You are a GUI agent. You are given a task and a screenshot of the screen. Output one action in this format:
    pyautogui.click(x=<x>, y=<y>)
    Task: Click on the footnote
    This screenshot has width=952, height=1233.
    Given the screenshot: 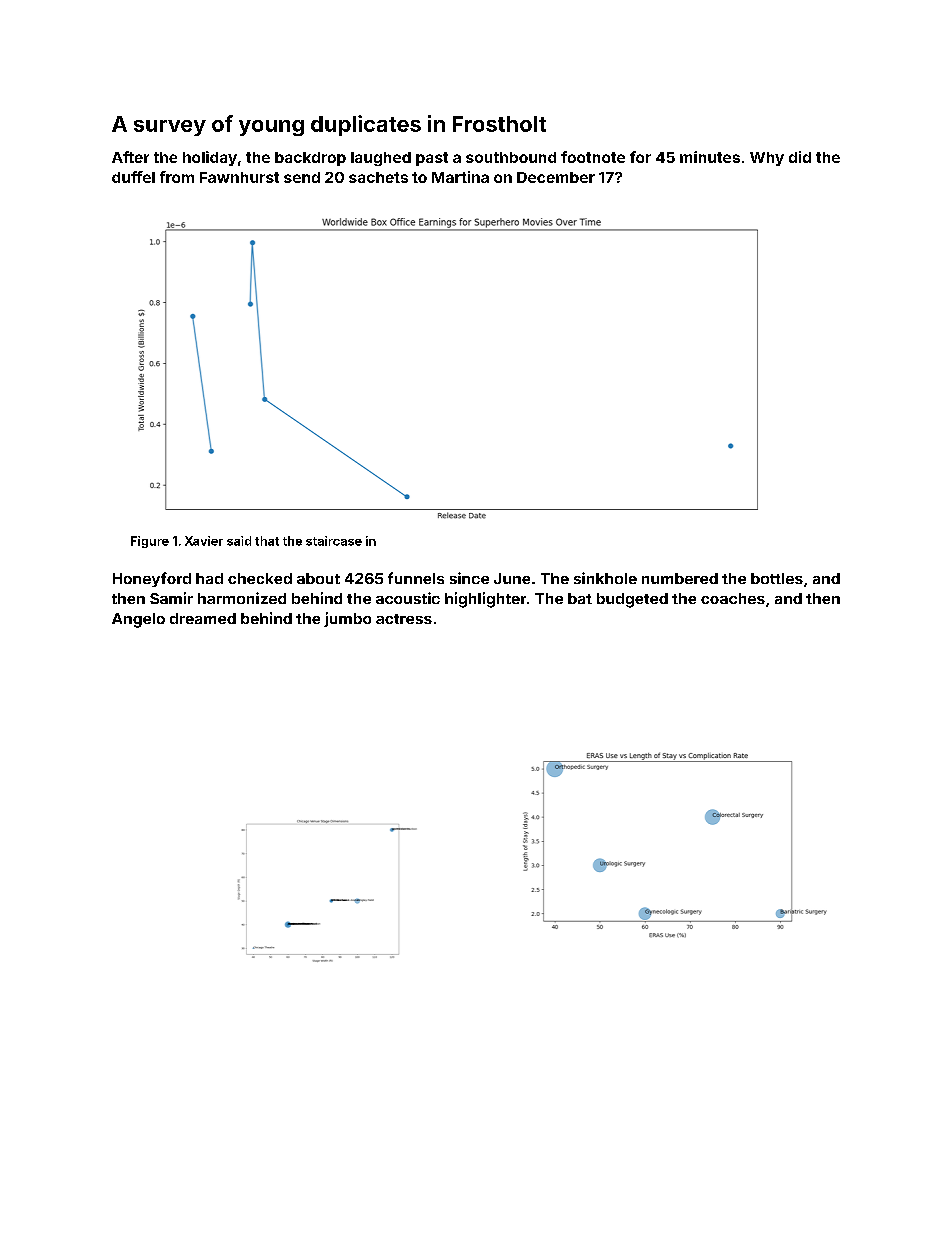 What is the action you would take?
    pyautogui.click(x=593, y=157)
